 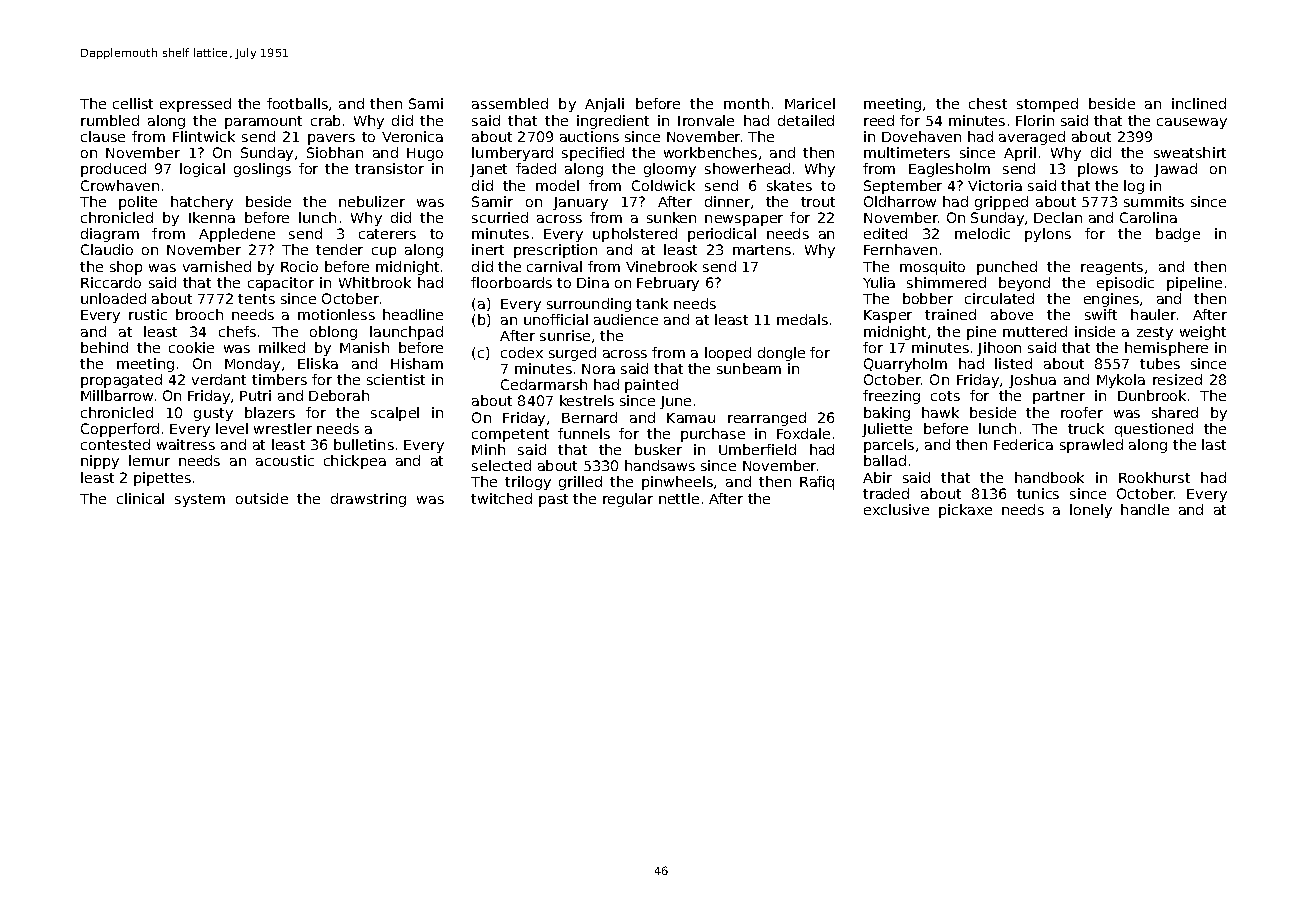 What do you see at coordinates (679, 498) in the screenshot?
I see `nettle` at bounding box center [679, 498].
